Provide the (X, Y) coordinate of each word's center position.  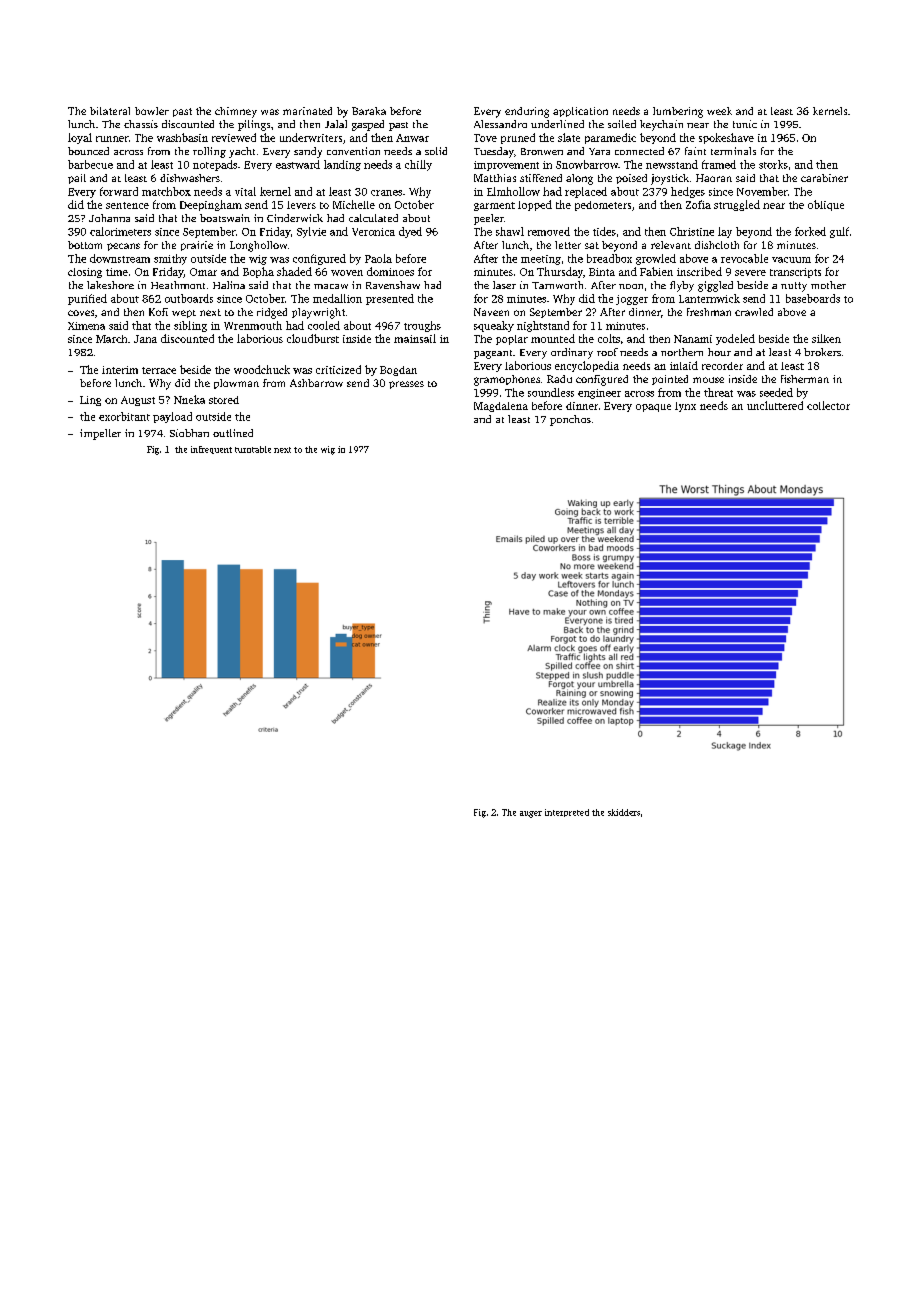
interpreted (567, 813)
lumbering (678, 112)
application (580, 112)
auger (531, 814)
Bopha (258, 272)
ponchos (570, 420)
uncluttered (775, 405)
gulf (839, 232)
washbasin (182, 137)
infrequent (211, 450)
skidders (624, 812)
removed (549, 231)
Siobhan (189, 433)
